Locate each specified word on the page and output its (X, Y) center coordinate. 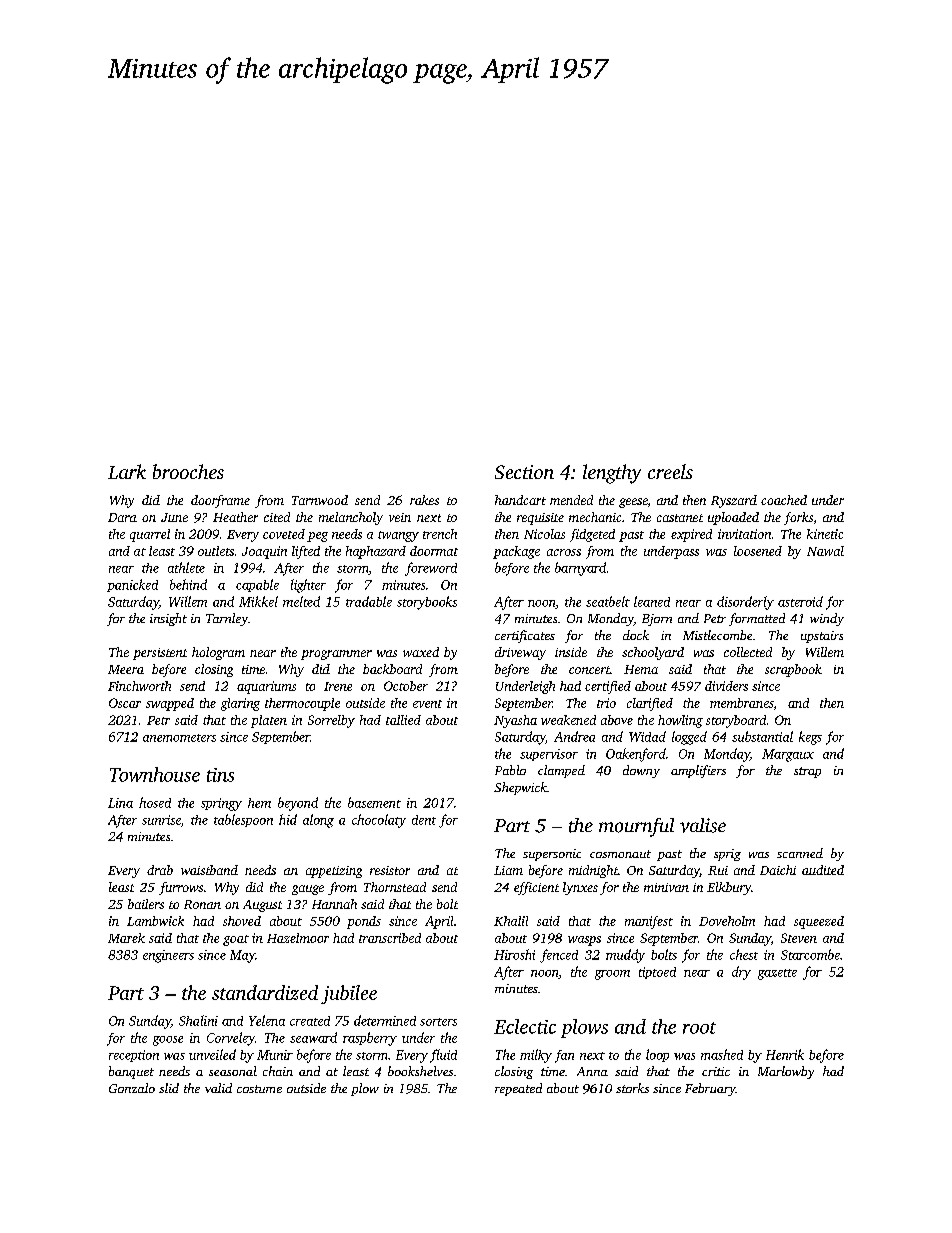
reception (134, 1056)
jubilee (349, 994)
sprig (727, 855)
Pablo (510, 770)
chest (744, 954)
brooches (188, 471)
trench (440, 534)
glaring (240, 704)
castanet (680, 518)
